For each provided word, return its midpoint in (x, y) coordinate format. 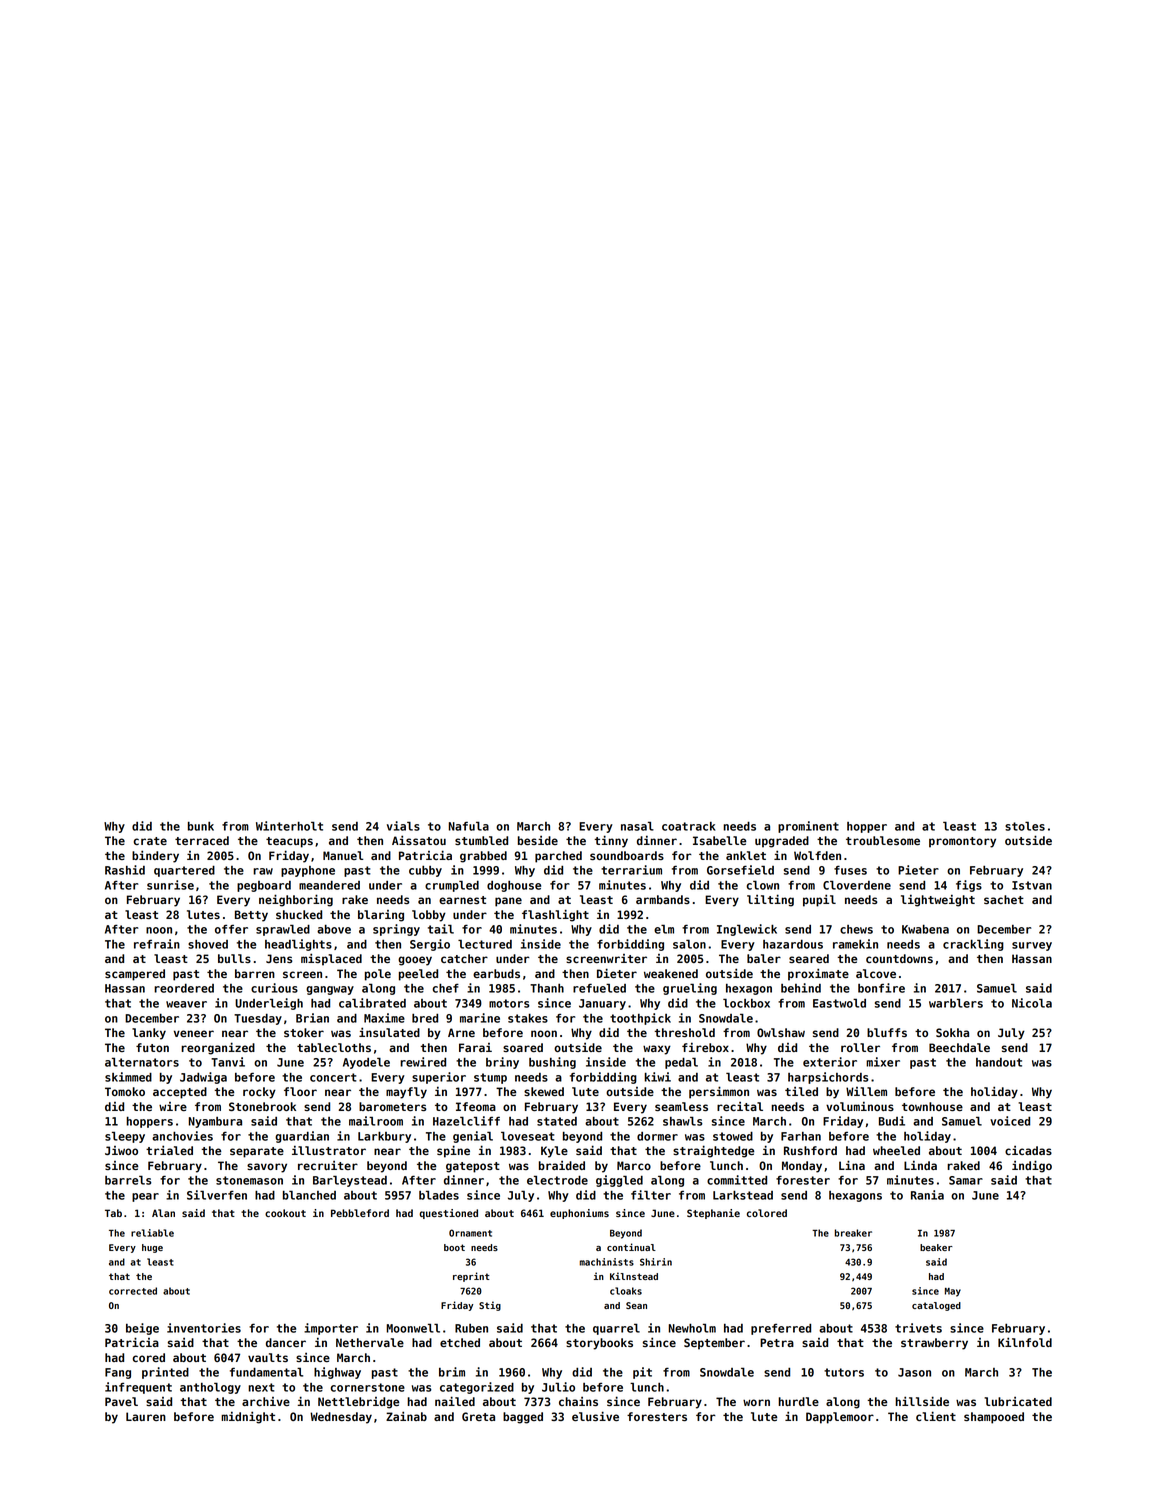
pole (378, 975)
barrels (128, 1180)
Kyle (554, 1152)
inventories (204, 1328)
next (261, 1387)
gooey (415, 961)
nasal (637, 826)
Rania (927, 1195)
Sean (636, 1305)
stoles (1025, 826)
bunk (201, 826)
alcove (876, 973)
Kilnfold (1025, 1342)
